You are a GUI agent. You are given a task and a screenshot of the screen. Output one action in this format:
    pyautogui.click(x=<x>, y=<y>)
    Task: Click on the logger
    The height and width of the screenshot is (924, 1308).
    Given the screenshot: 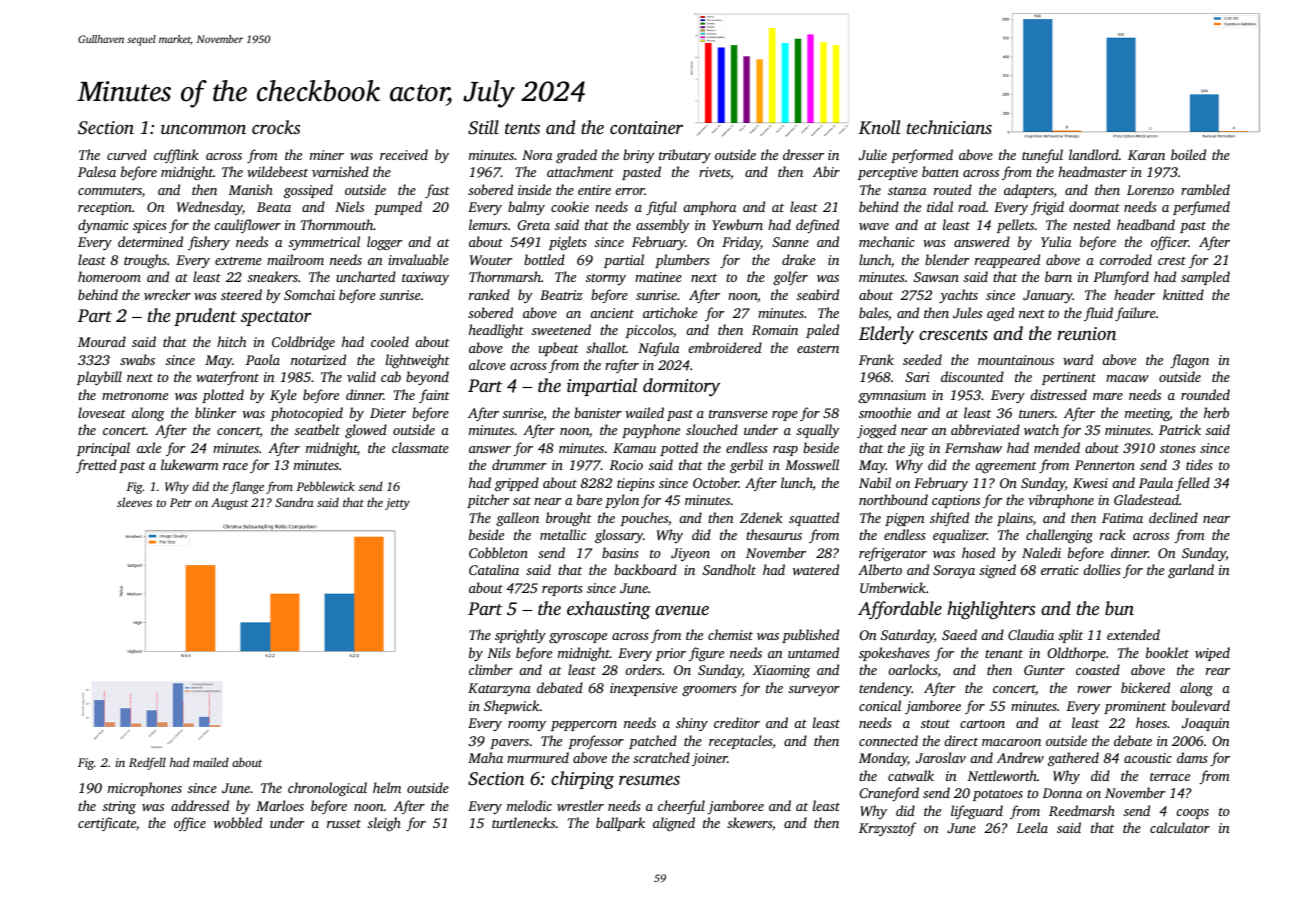 What is the action you would take?
    pyautogui.click(x=384, y=243)
